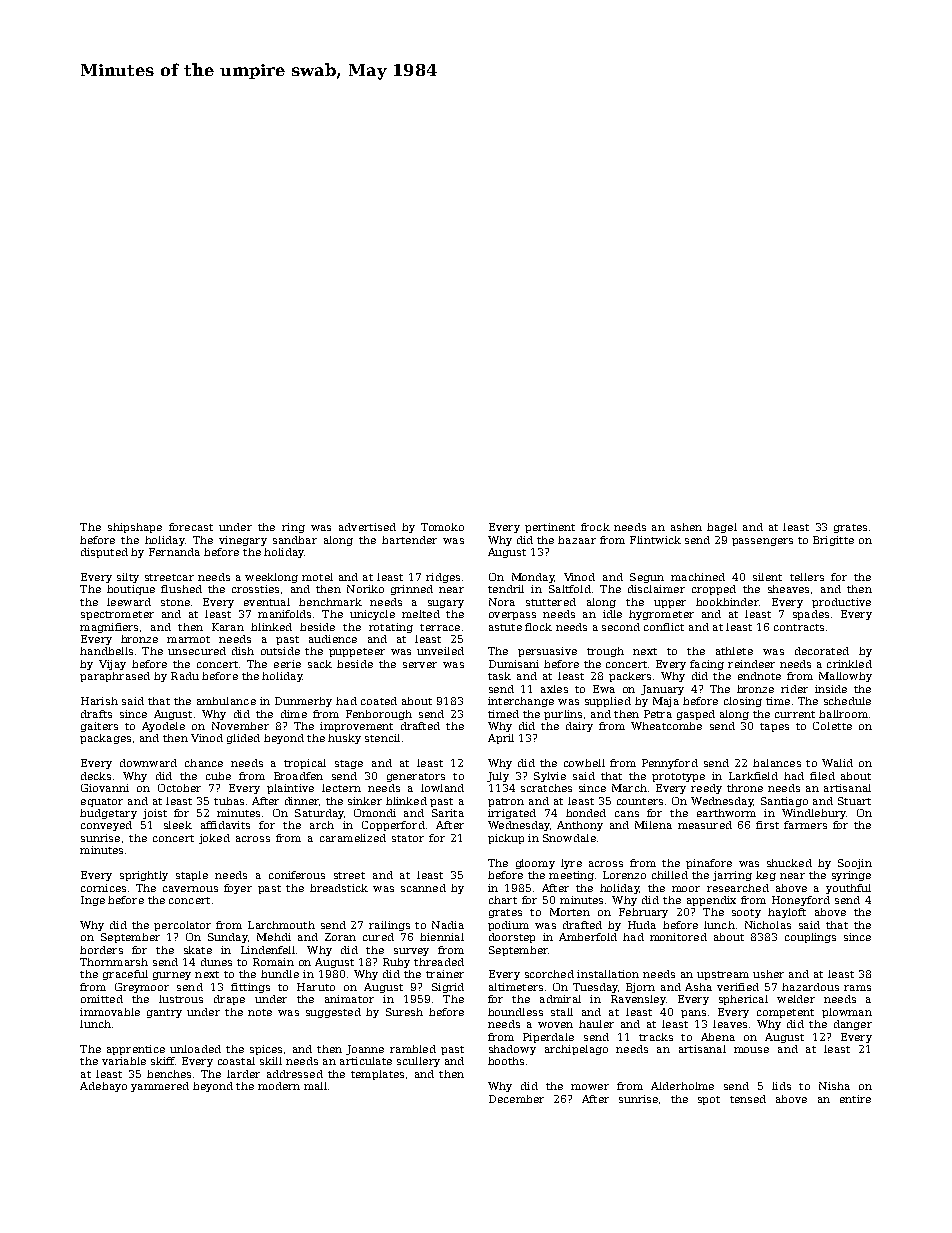 This screenshot has width=952, height=1233. What do you see at coordinates (506, 589) in the screenshot?
I see `tendril` at bounding box center [506, 589].
